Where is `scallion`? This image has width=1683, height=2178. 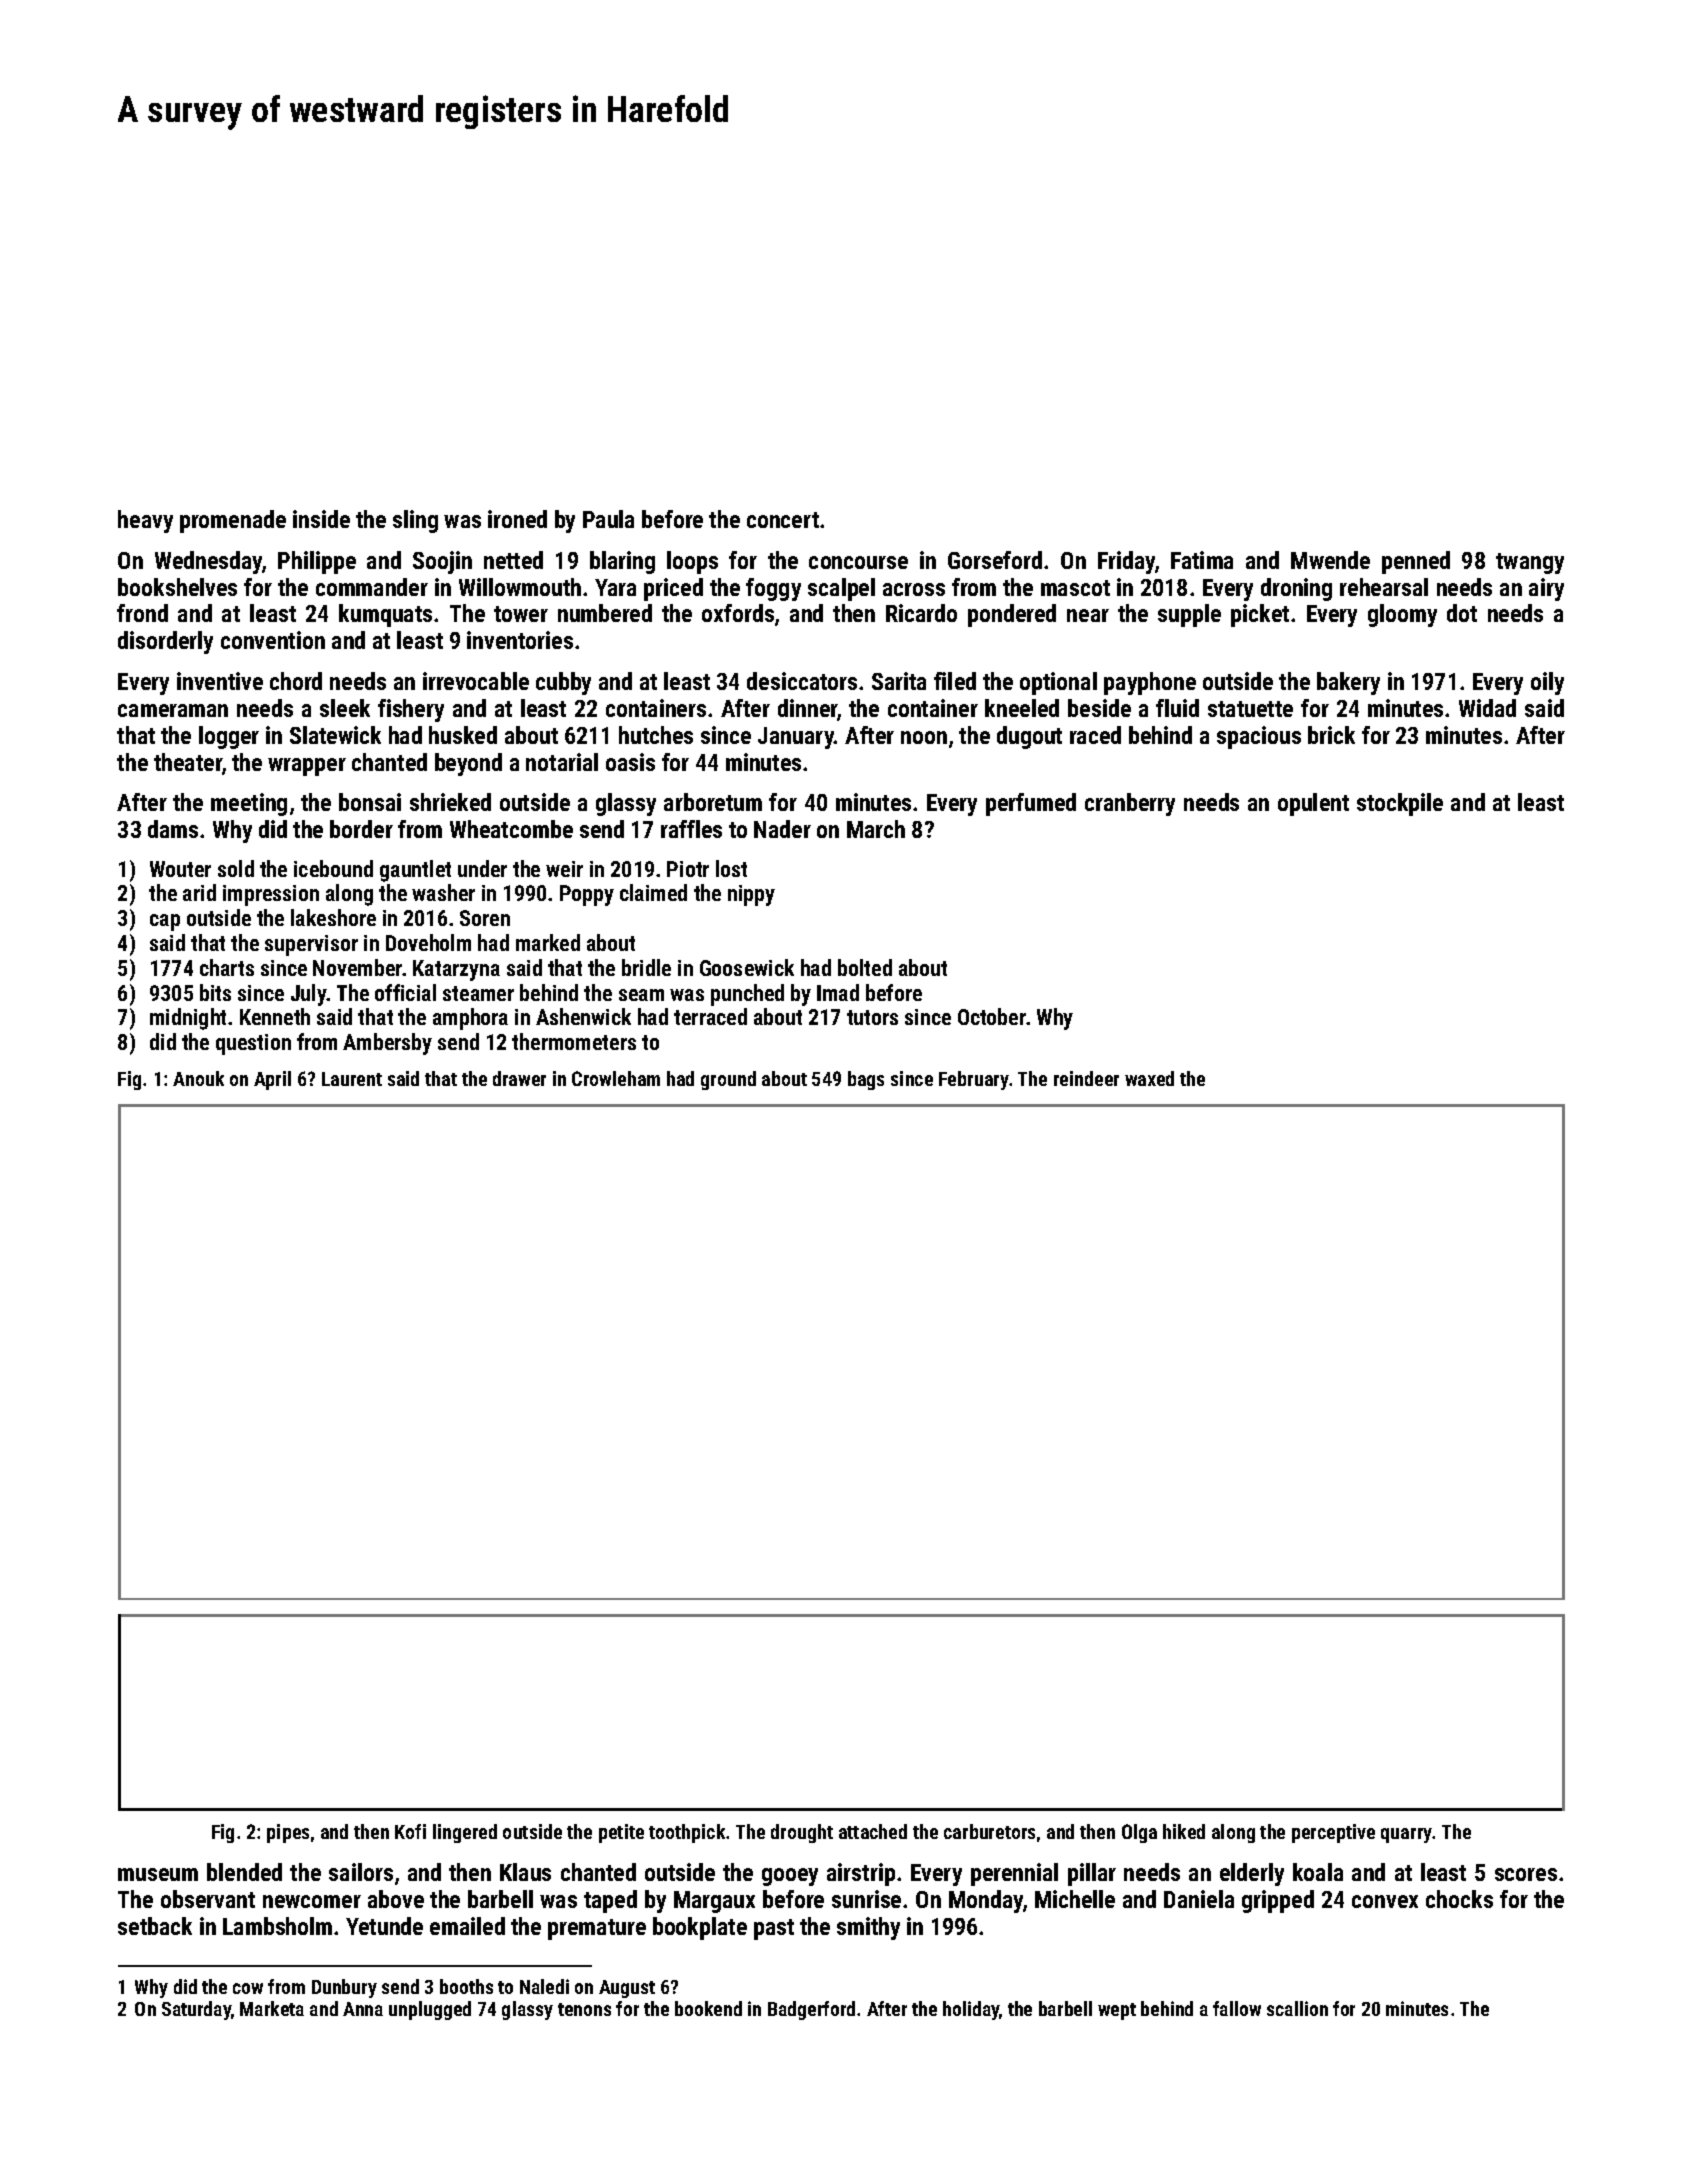
scallion is located at coordinates (1297, 2008).
